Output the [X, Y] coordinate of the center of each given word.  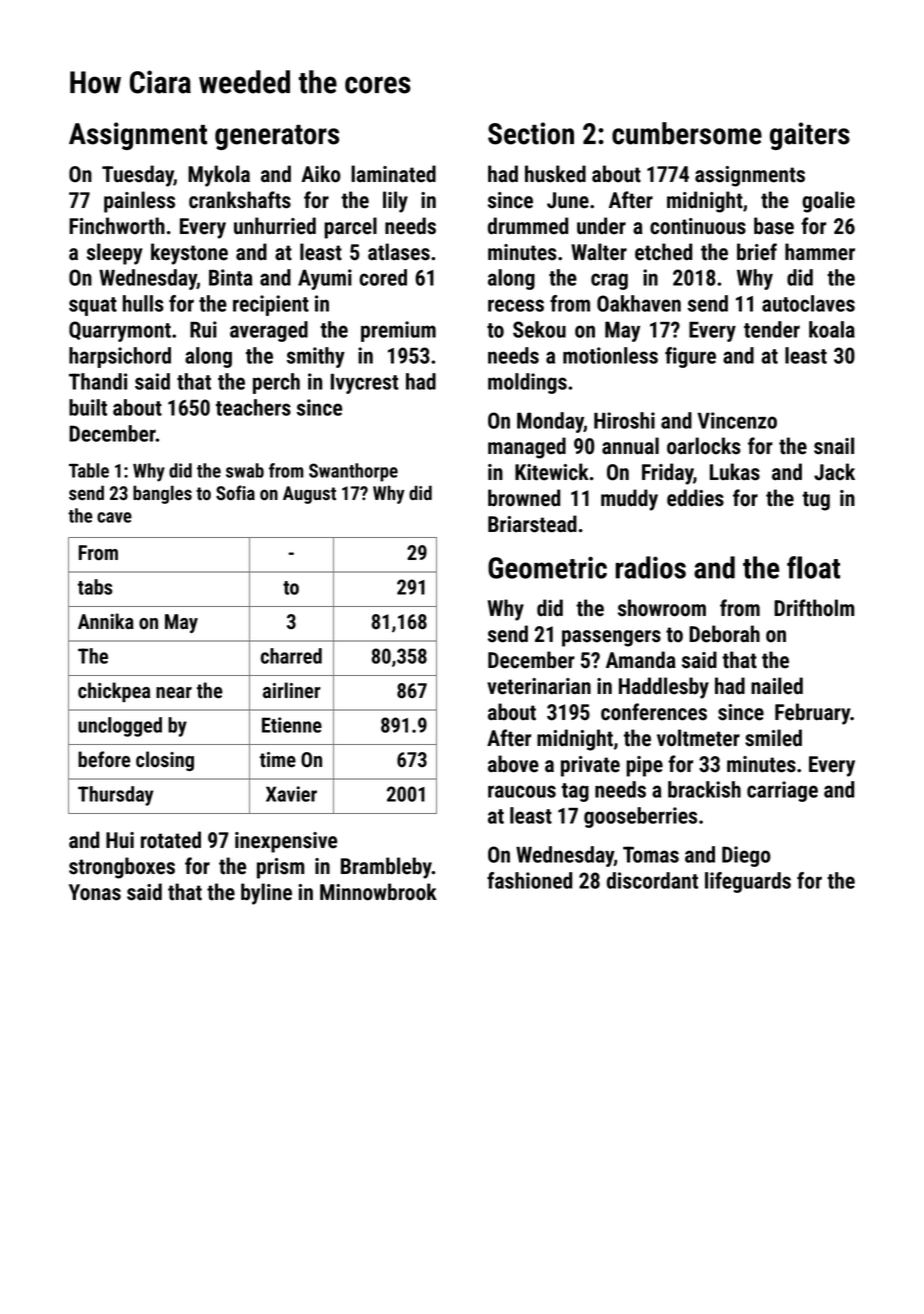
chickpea [114, 692]
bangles [162, 494]
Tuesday [138, 176]
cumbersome [687, 133]
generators [277, 137]
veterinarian [539, 686]
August [309, 495]
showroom [662, 608]
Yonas [95, 892]
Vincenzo [737, 420]
